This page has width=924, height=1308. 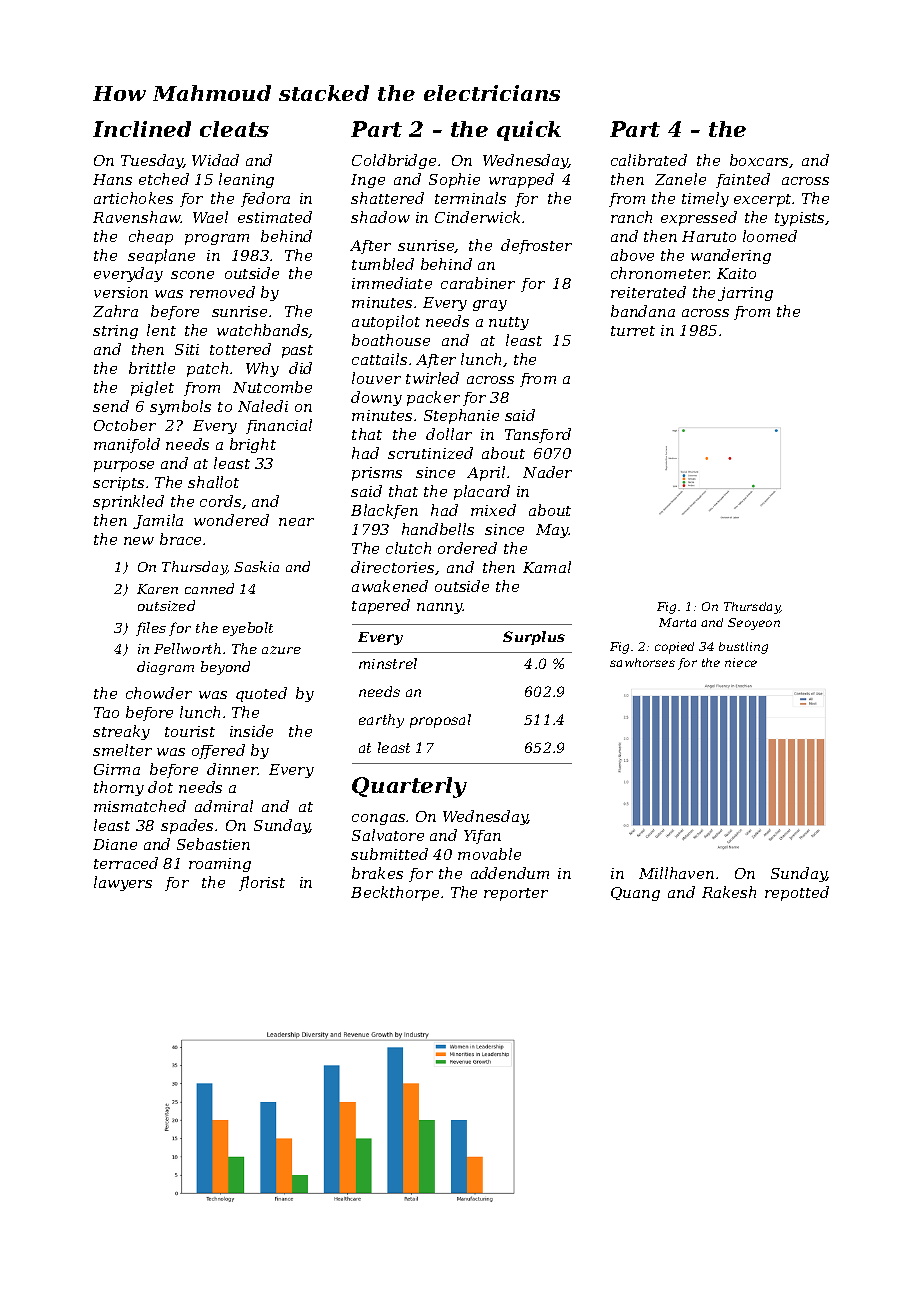 I want to click on string, so click(x=115, y=332).
